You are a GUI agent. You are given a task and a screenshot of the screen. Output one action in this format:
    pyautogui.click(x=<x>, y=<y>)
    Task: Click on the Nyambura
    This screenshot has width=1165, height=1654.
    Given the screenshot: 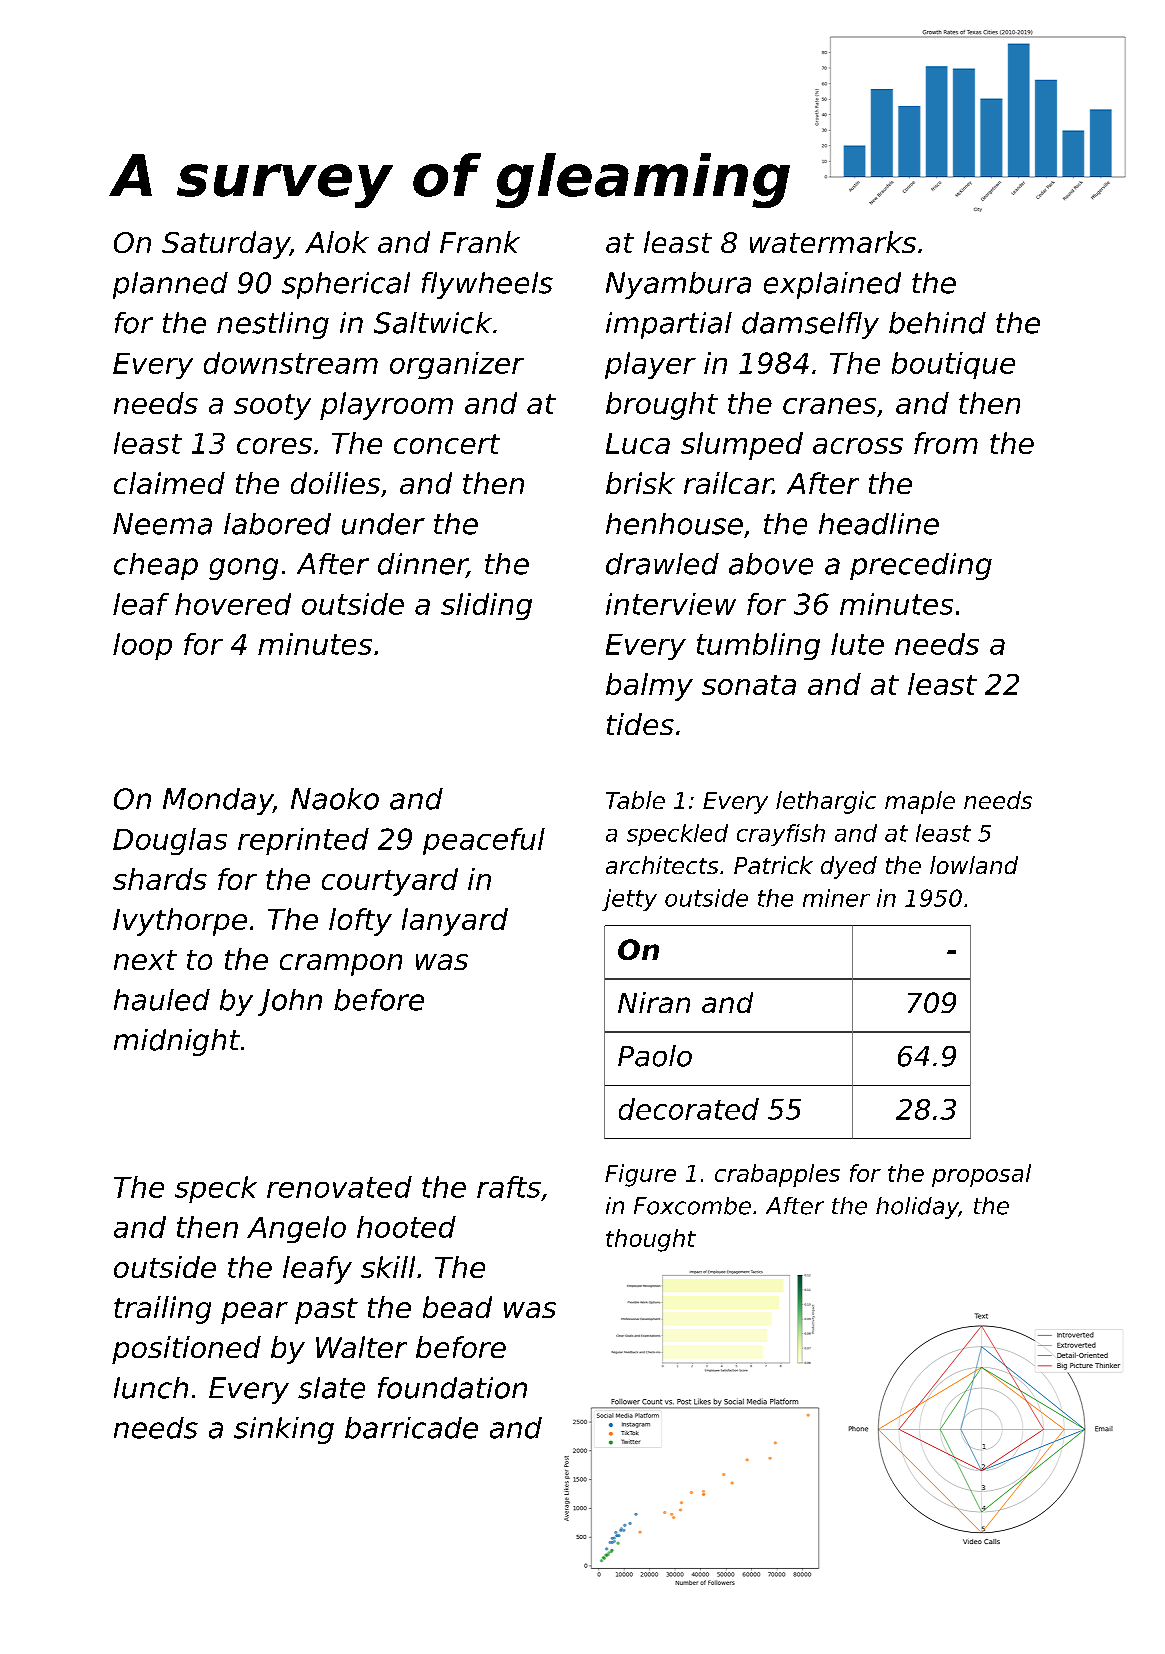 What is the action you would take?
    pyautogui.click(x=678, y=285)
